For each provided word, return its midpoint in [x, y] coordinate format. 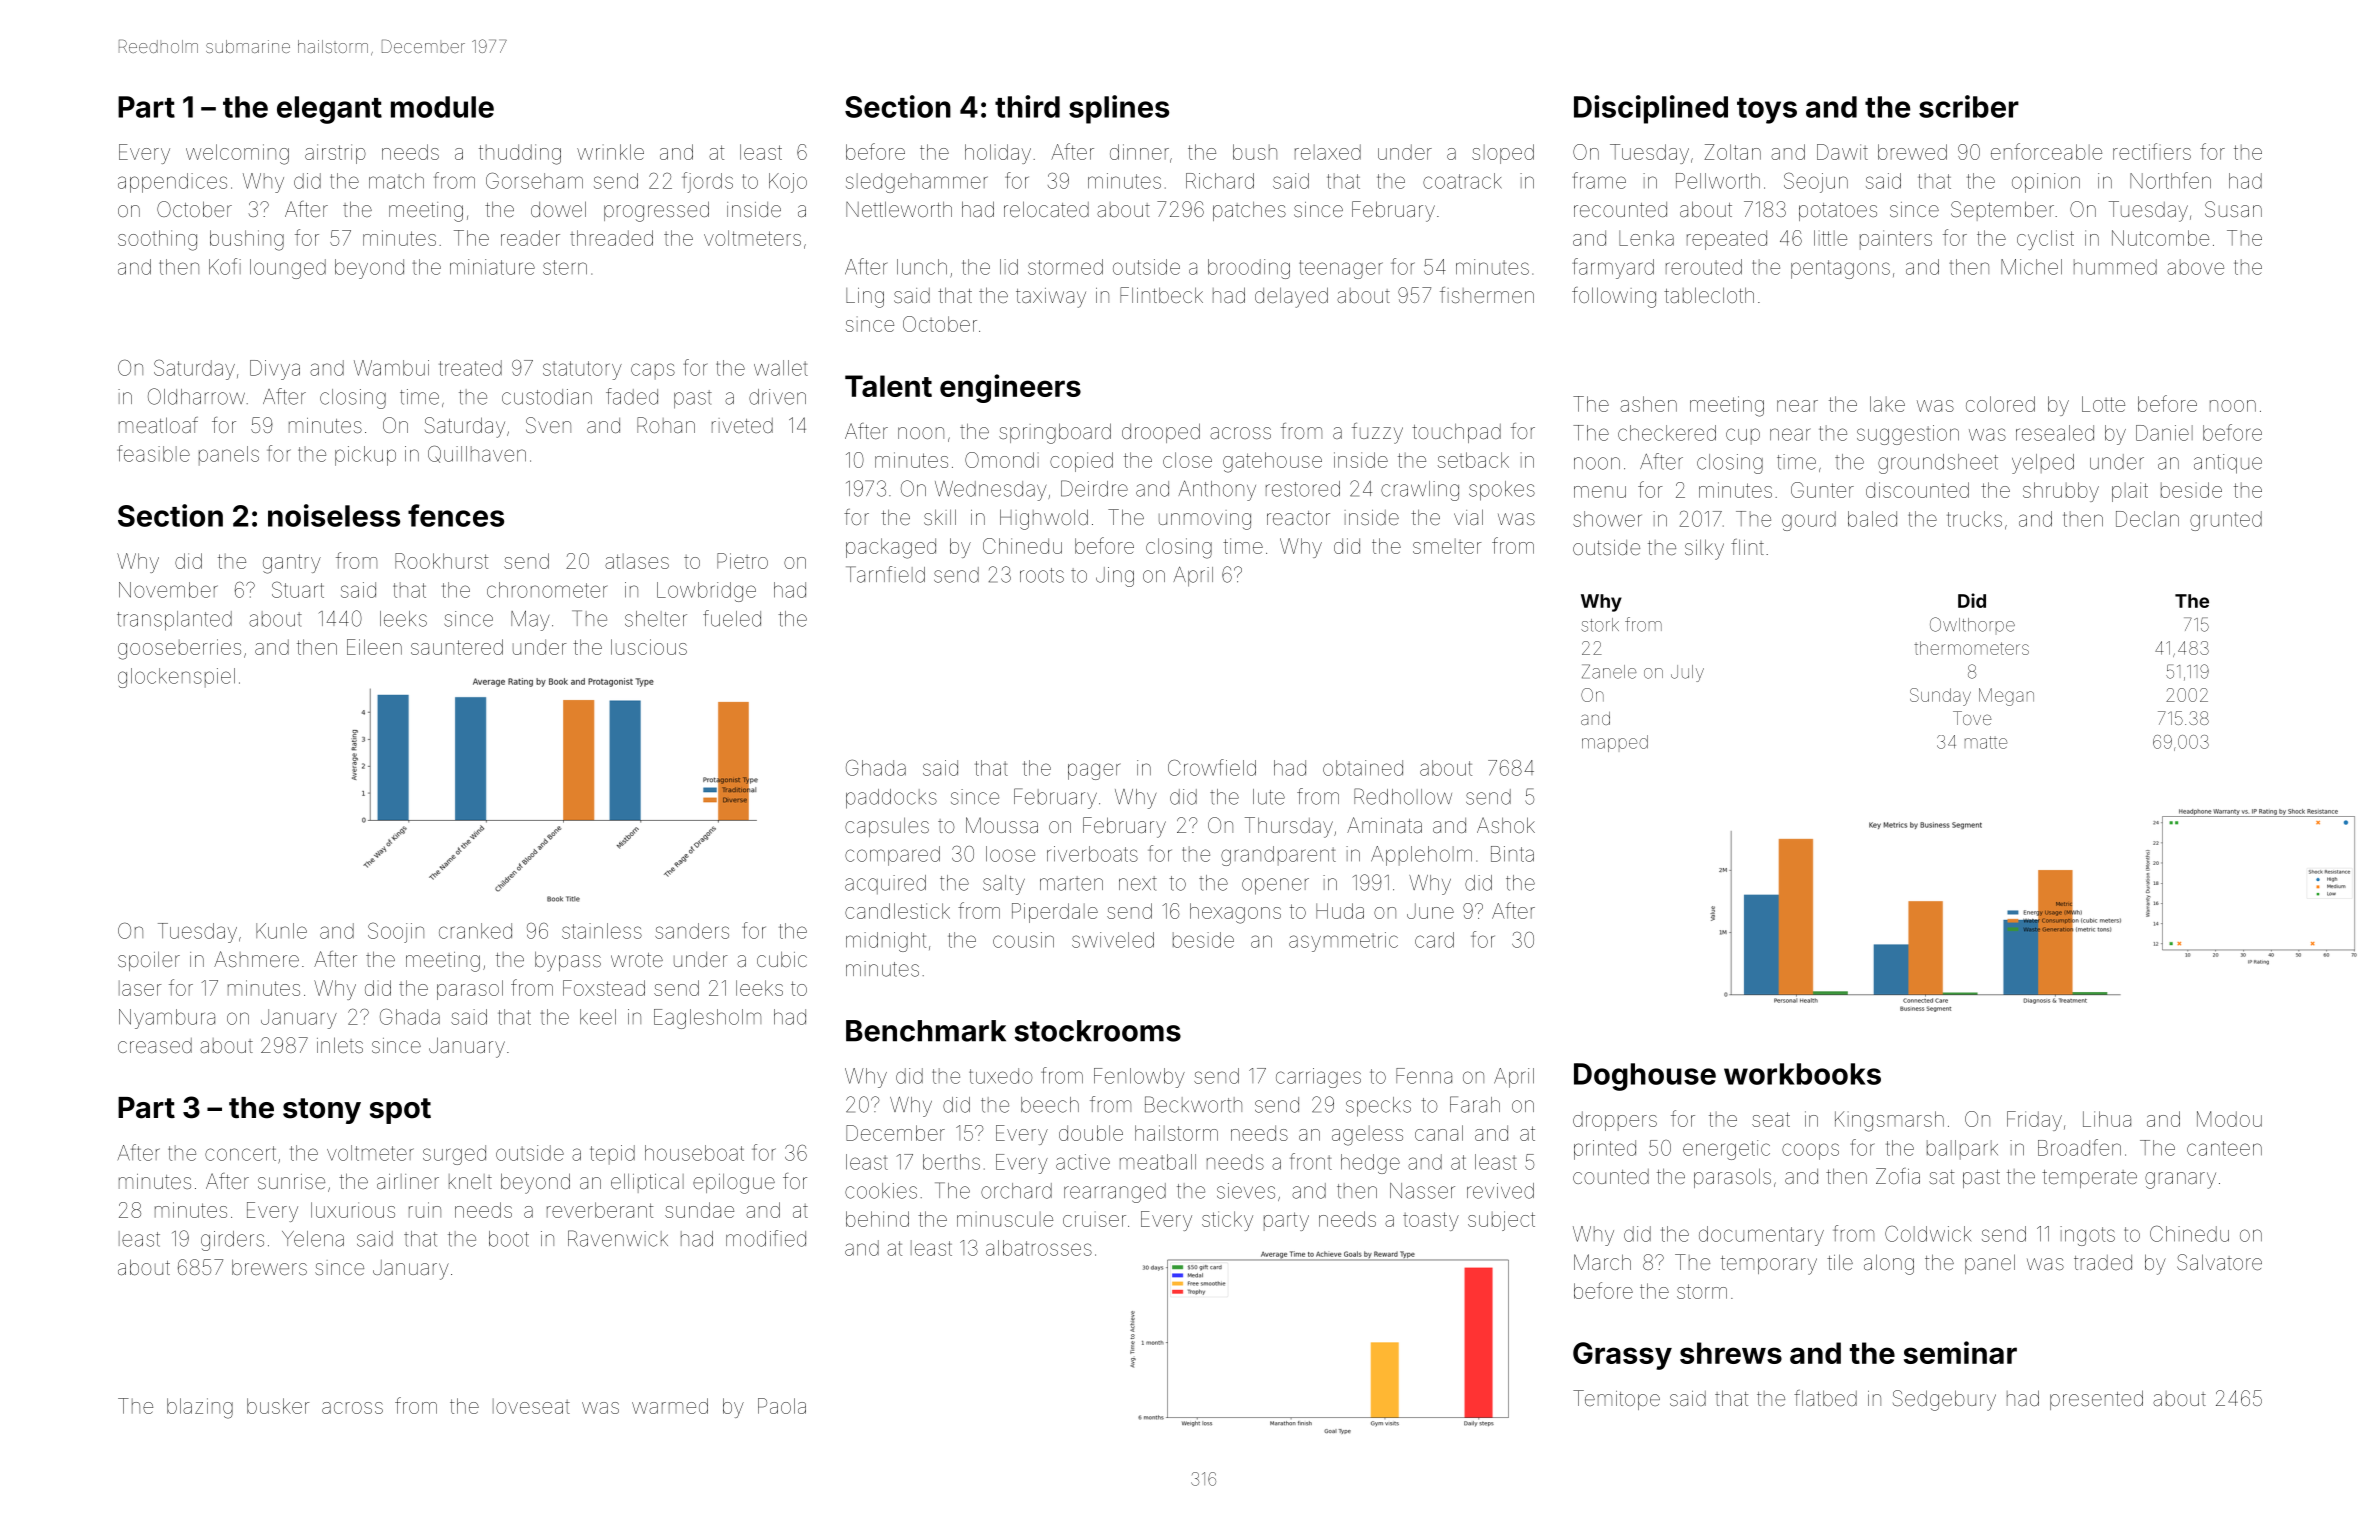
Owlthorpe [1972, 624]
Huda [1340, 911]
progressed [656, 211]
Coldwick [1928, 1234]
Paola [782, 1406]
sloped [1503, 154]
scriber [1969, 106]
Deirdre [1094, 488]
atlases [637, 561]
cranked [475, 931]
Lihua [2107, 1119]
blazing [200, 1408]
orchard [1016, 1191]
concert [240, 1153]
